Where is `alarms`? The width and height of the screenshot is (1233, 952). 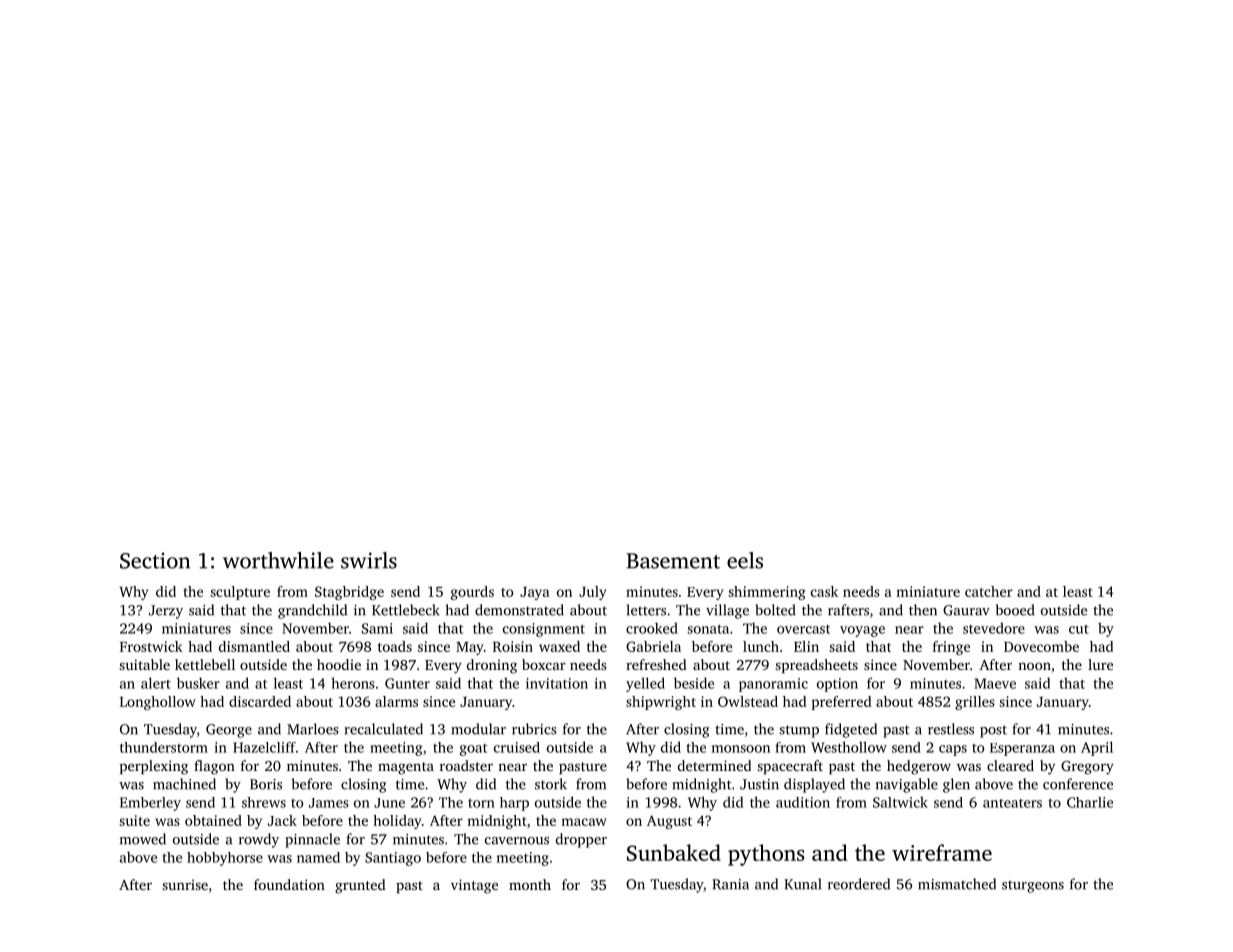 alarms is located at coordinates (396, 701).
